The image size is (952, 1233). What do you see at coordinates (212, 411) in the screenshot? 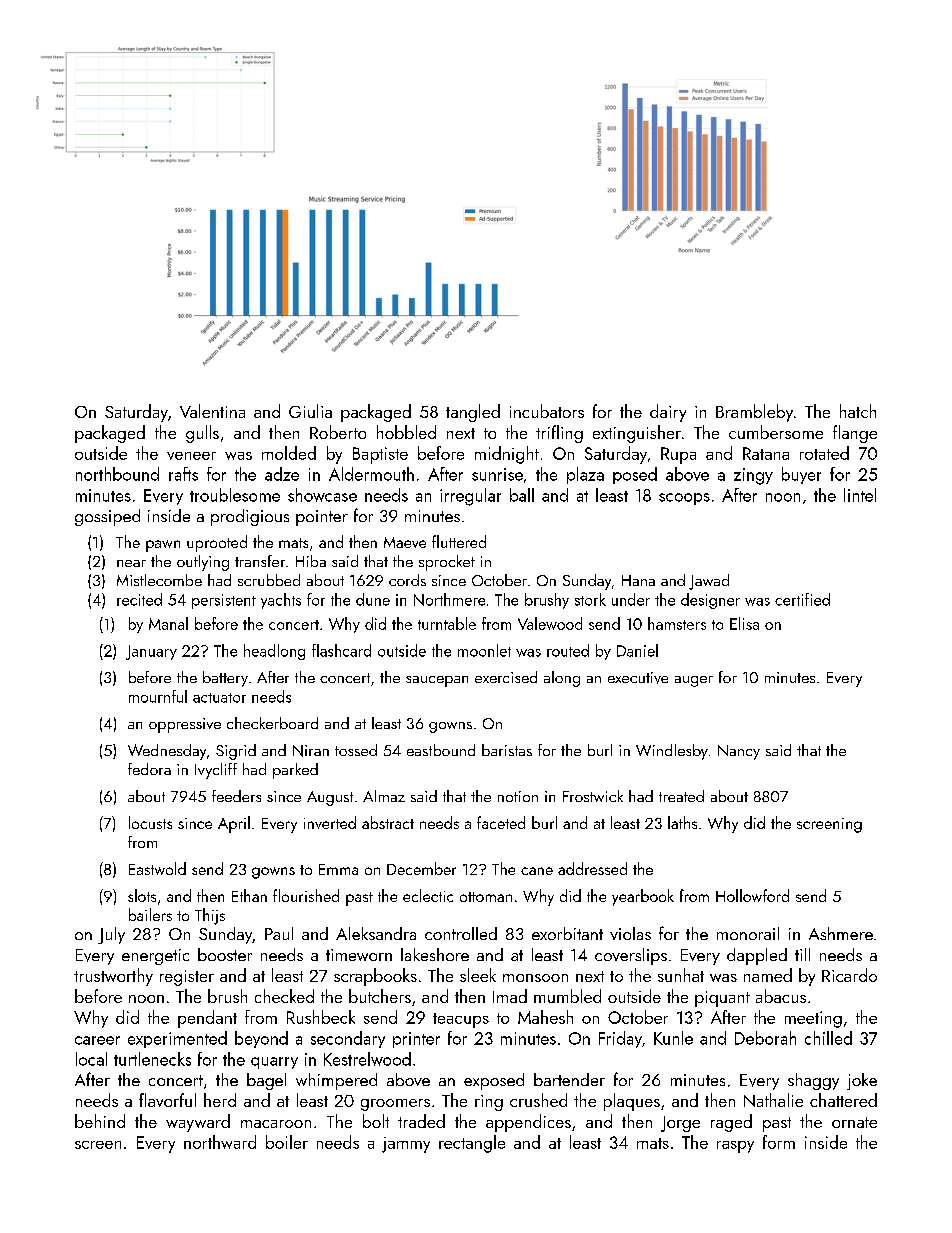
I see `Valentina` at bounding box center [212, 411].
